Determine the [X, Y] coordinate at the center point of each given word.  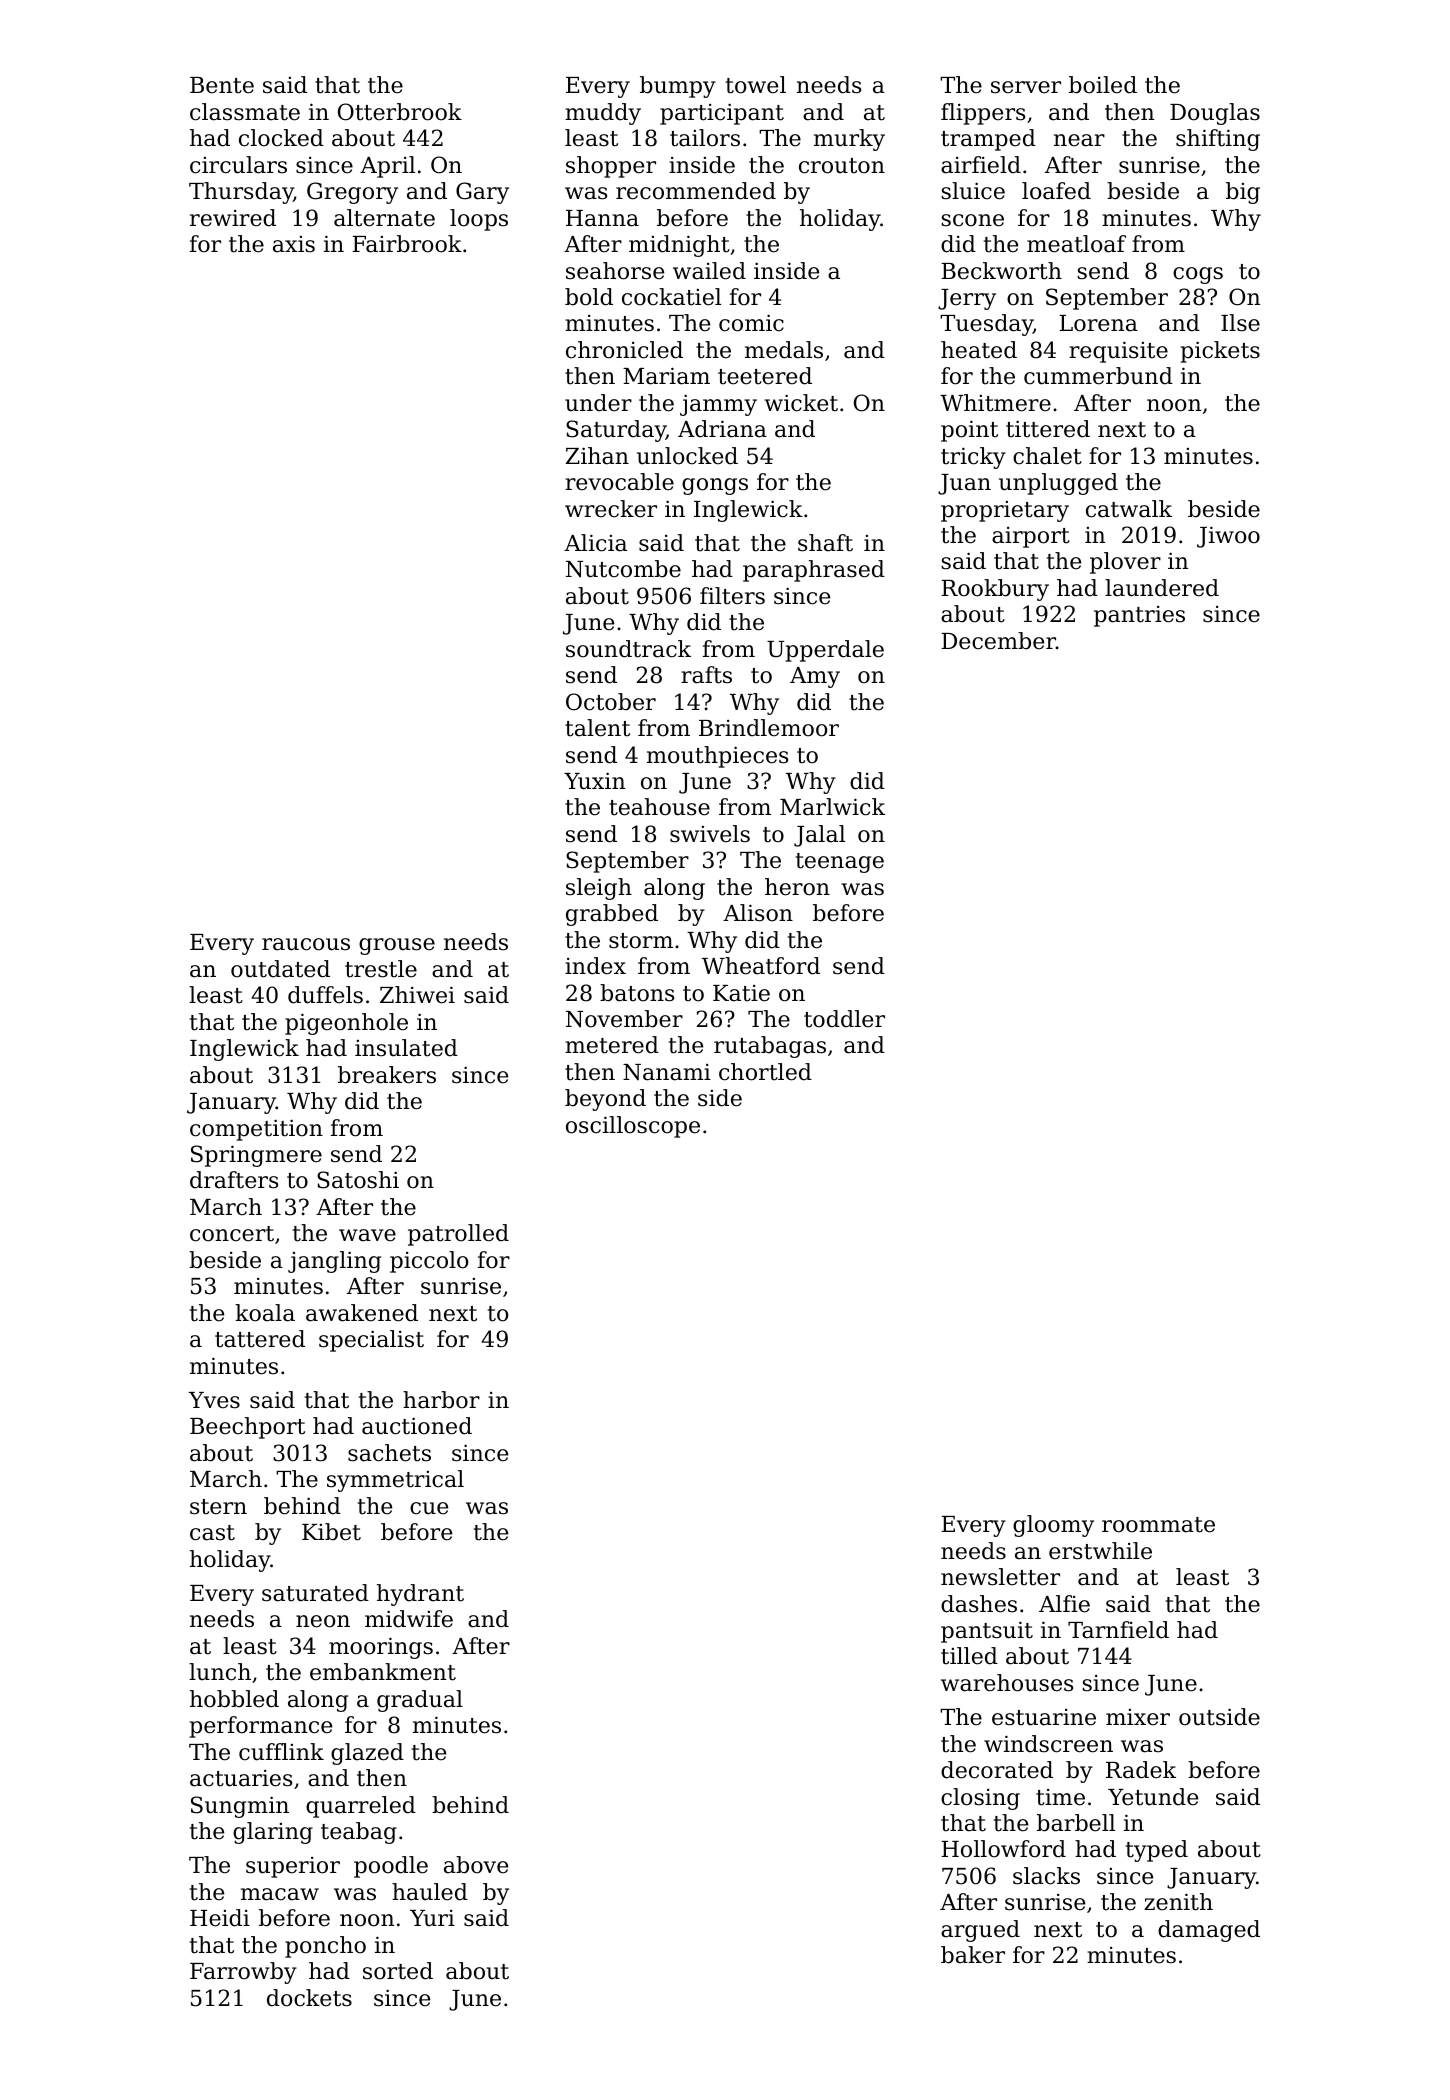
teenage [840, 863]
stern [218, 1507]
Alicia [595, 543]
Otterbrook [400, 112]
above [476, 1865]
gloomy [1053, 1526]
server [1026, 87]
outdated [280, 969]
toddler [844, 1019]
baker [973, 1955]
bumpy [678, 87]
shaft [825, 543]
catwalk [1129, 509]
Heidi [220, 1918]
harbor [441, 1400]
